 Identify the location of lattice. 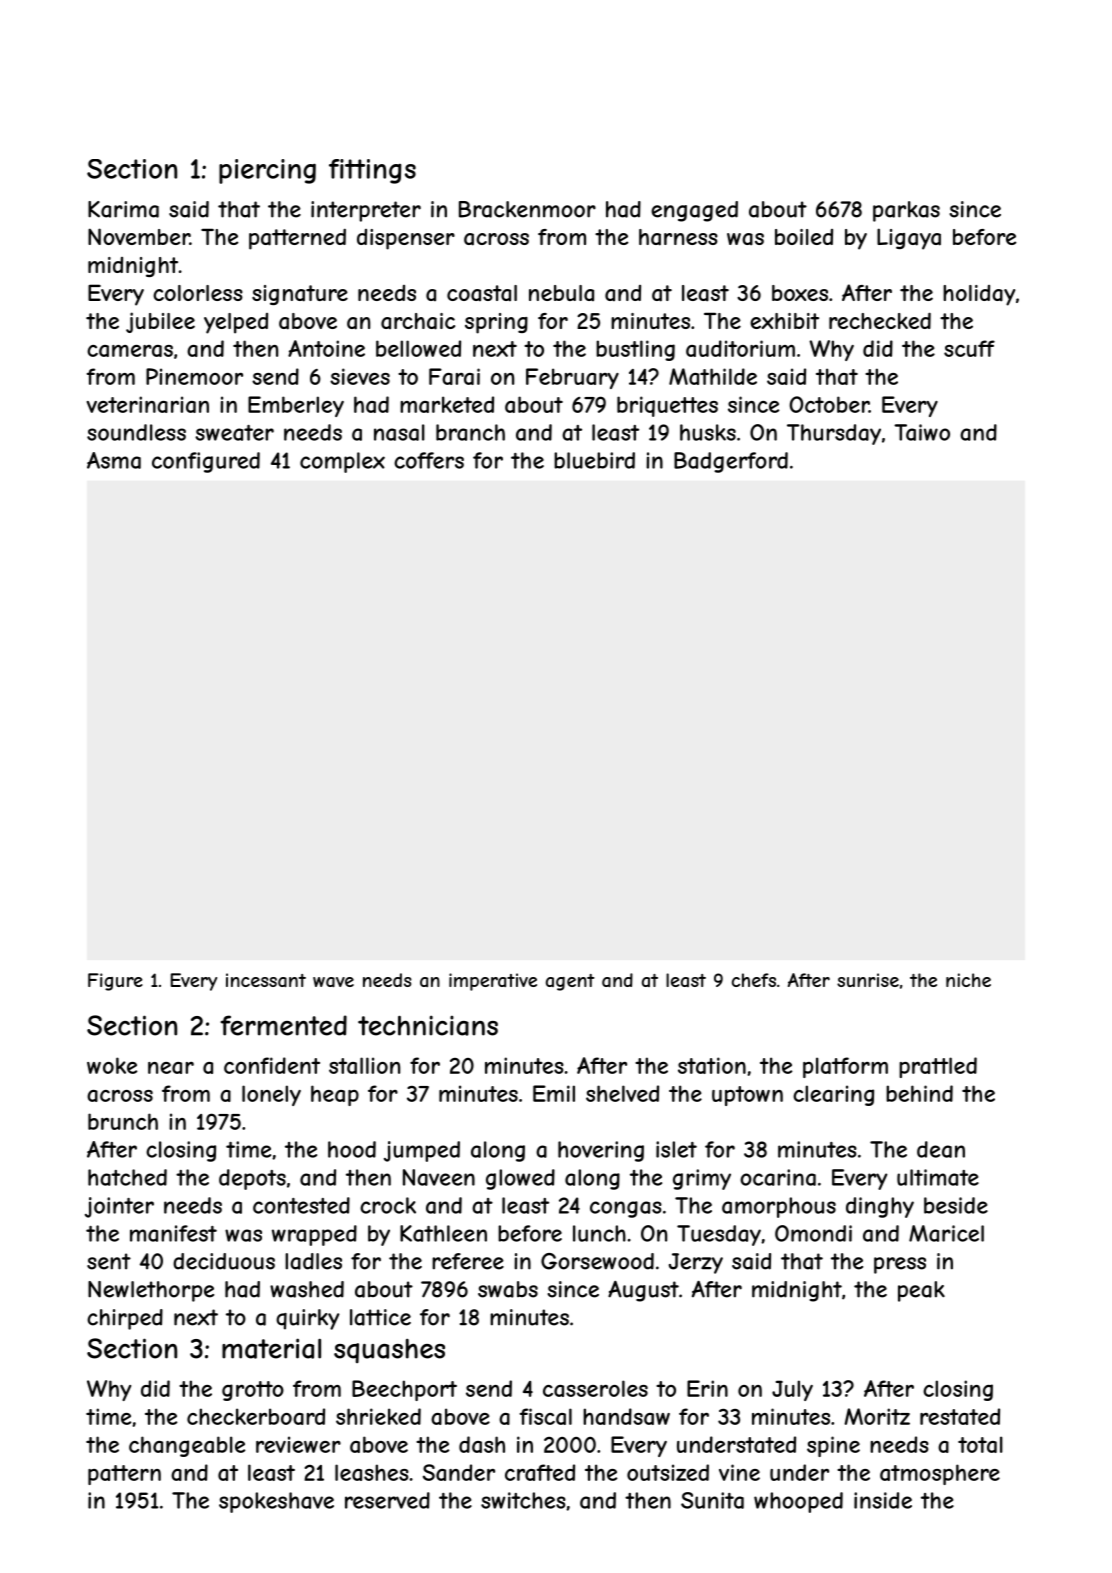
(380, 1317).
